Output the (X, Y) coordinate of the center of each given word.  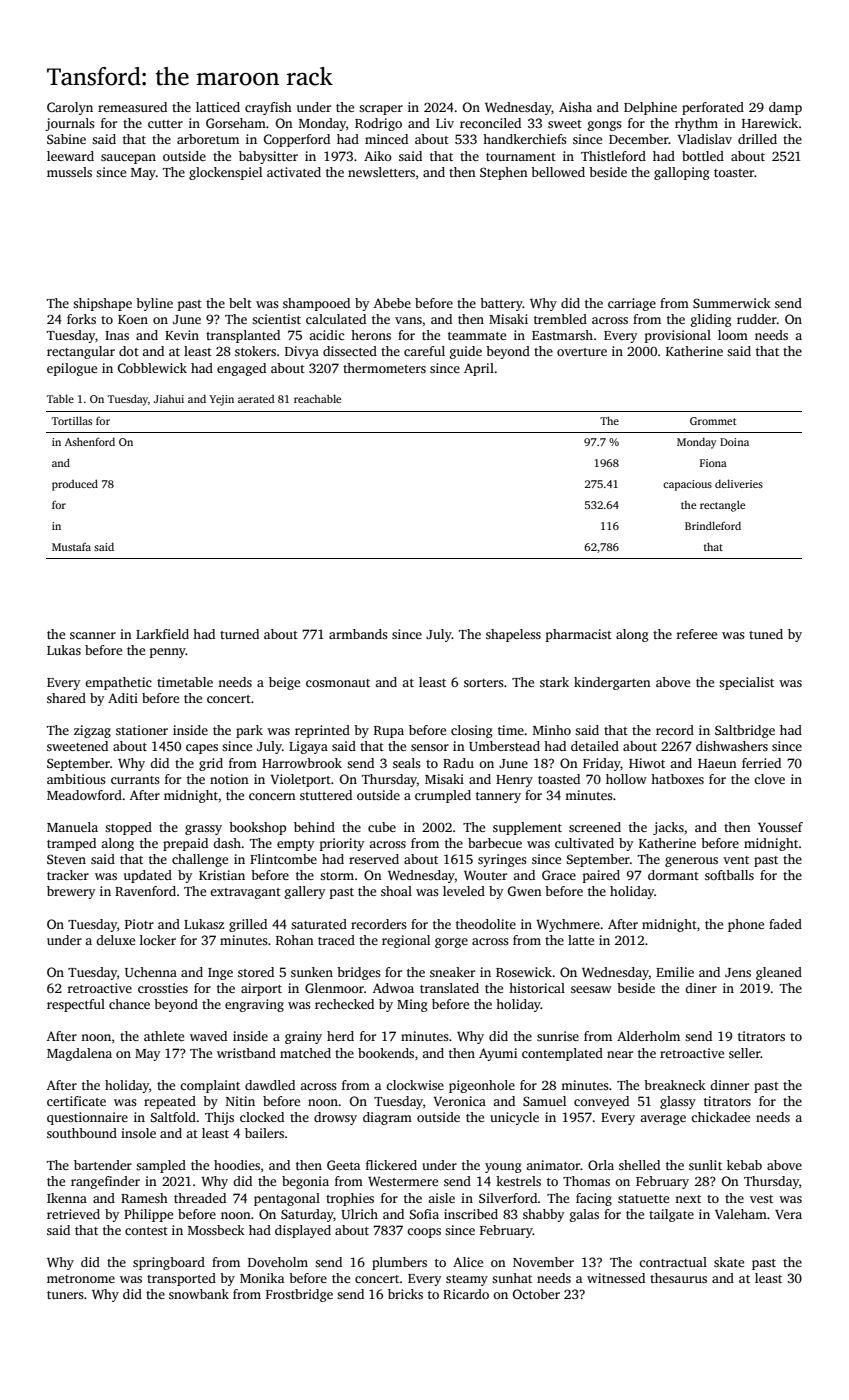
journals (70, 124)
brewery (71, 892)
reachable (317, 398)
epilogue (72, 369)
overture (582, 352)
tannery (498, 797)
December (639, 139)
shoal (396, 891)
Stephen (504, 173)
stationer (142, 730)
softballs (729, 875)
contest (146, 1231)
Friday (602, 764)
